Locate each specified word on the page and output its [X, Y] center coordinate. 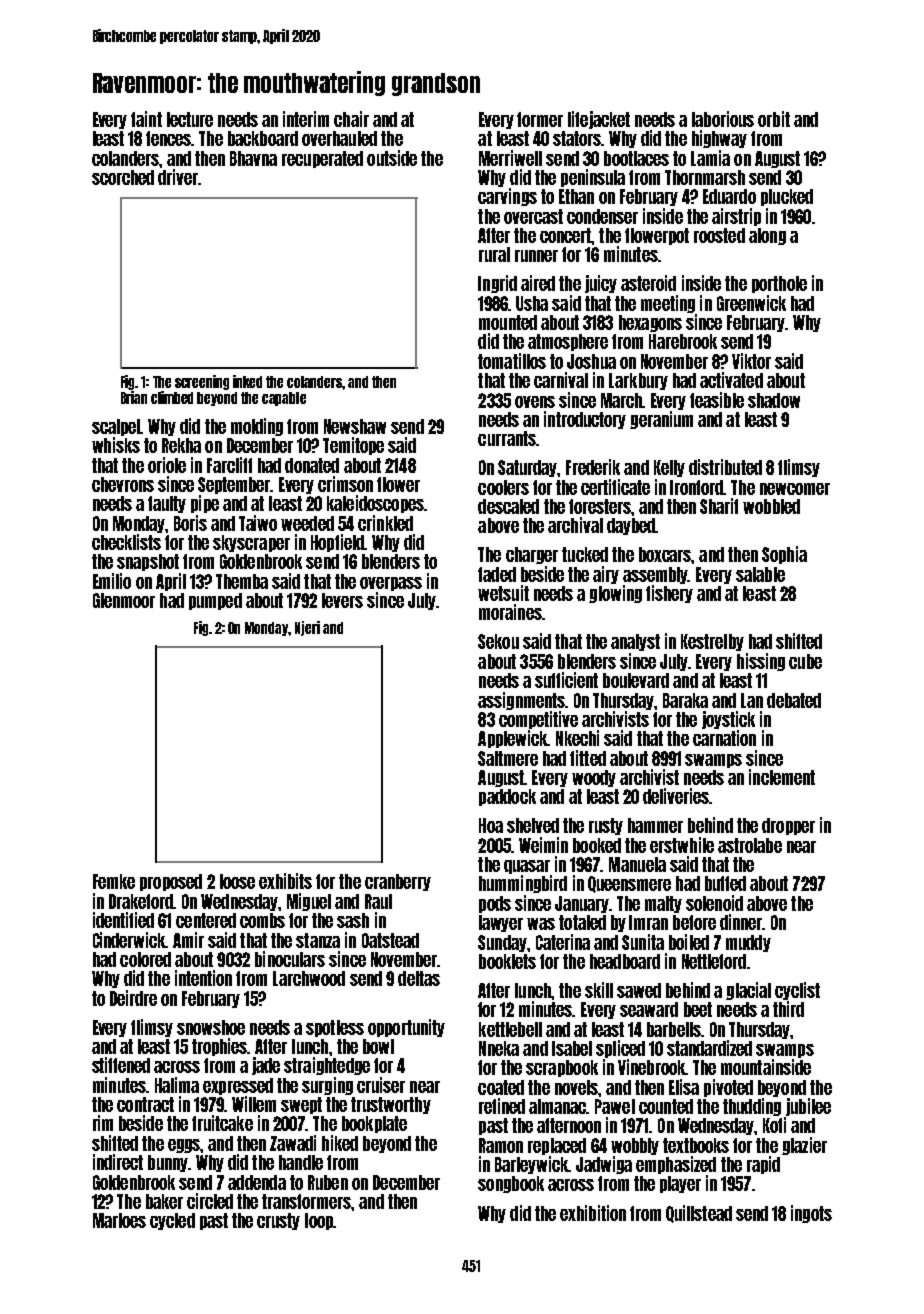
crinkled [385, 523]
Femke [114, 881]
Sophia [784, 555]
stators [577, 138]
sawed [639, 990]
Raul [378, 901]
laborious [723, 119]
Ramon [501, 1145]
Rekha [181, 445]
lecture [190, 119]
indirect [118, 1162]
